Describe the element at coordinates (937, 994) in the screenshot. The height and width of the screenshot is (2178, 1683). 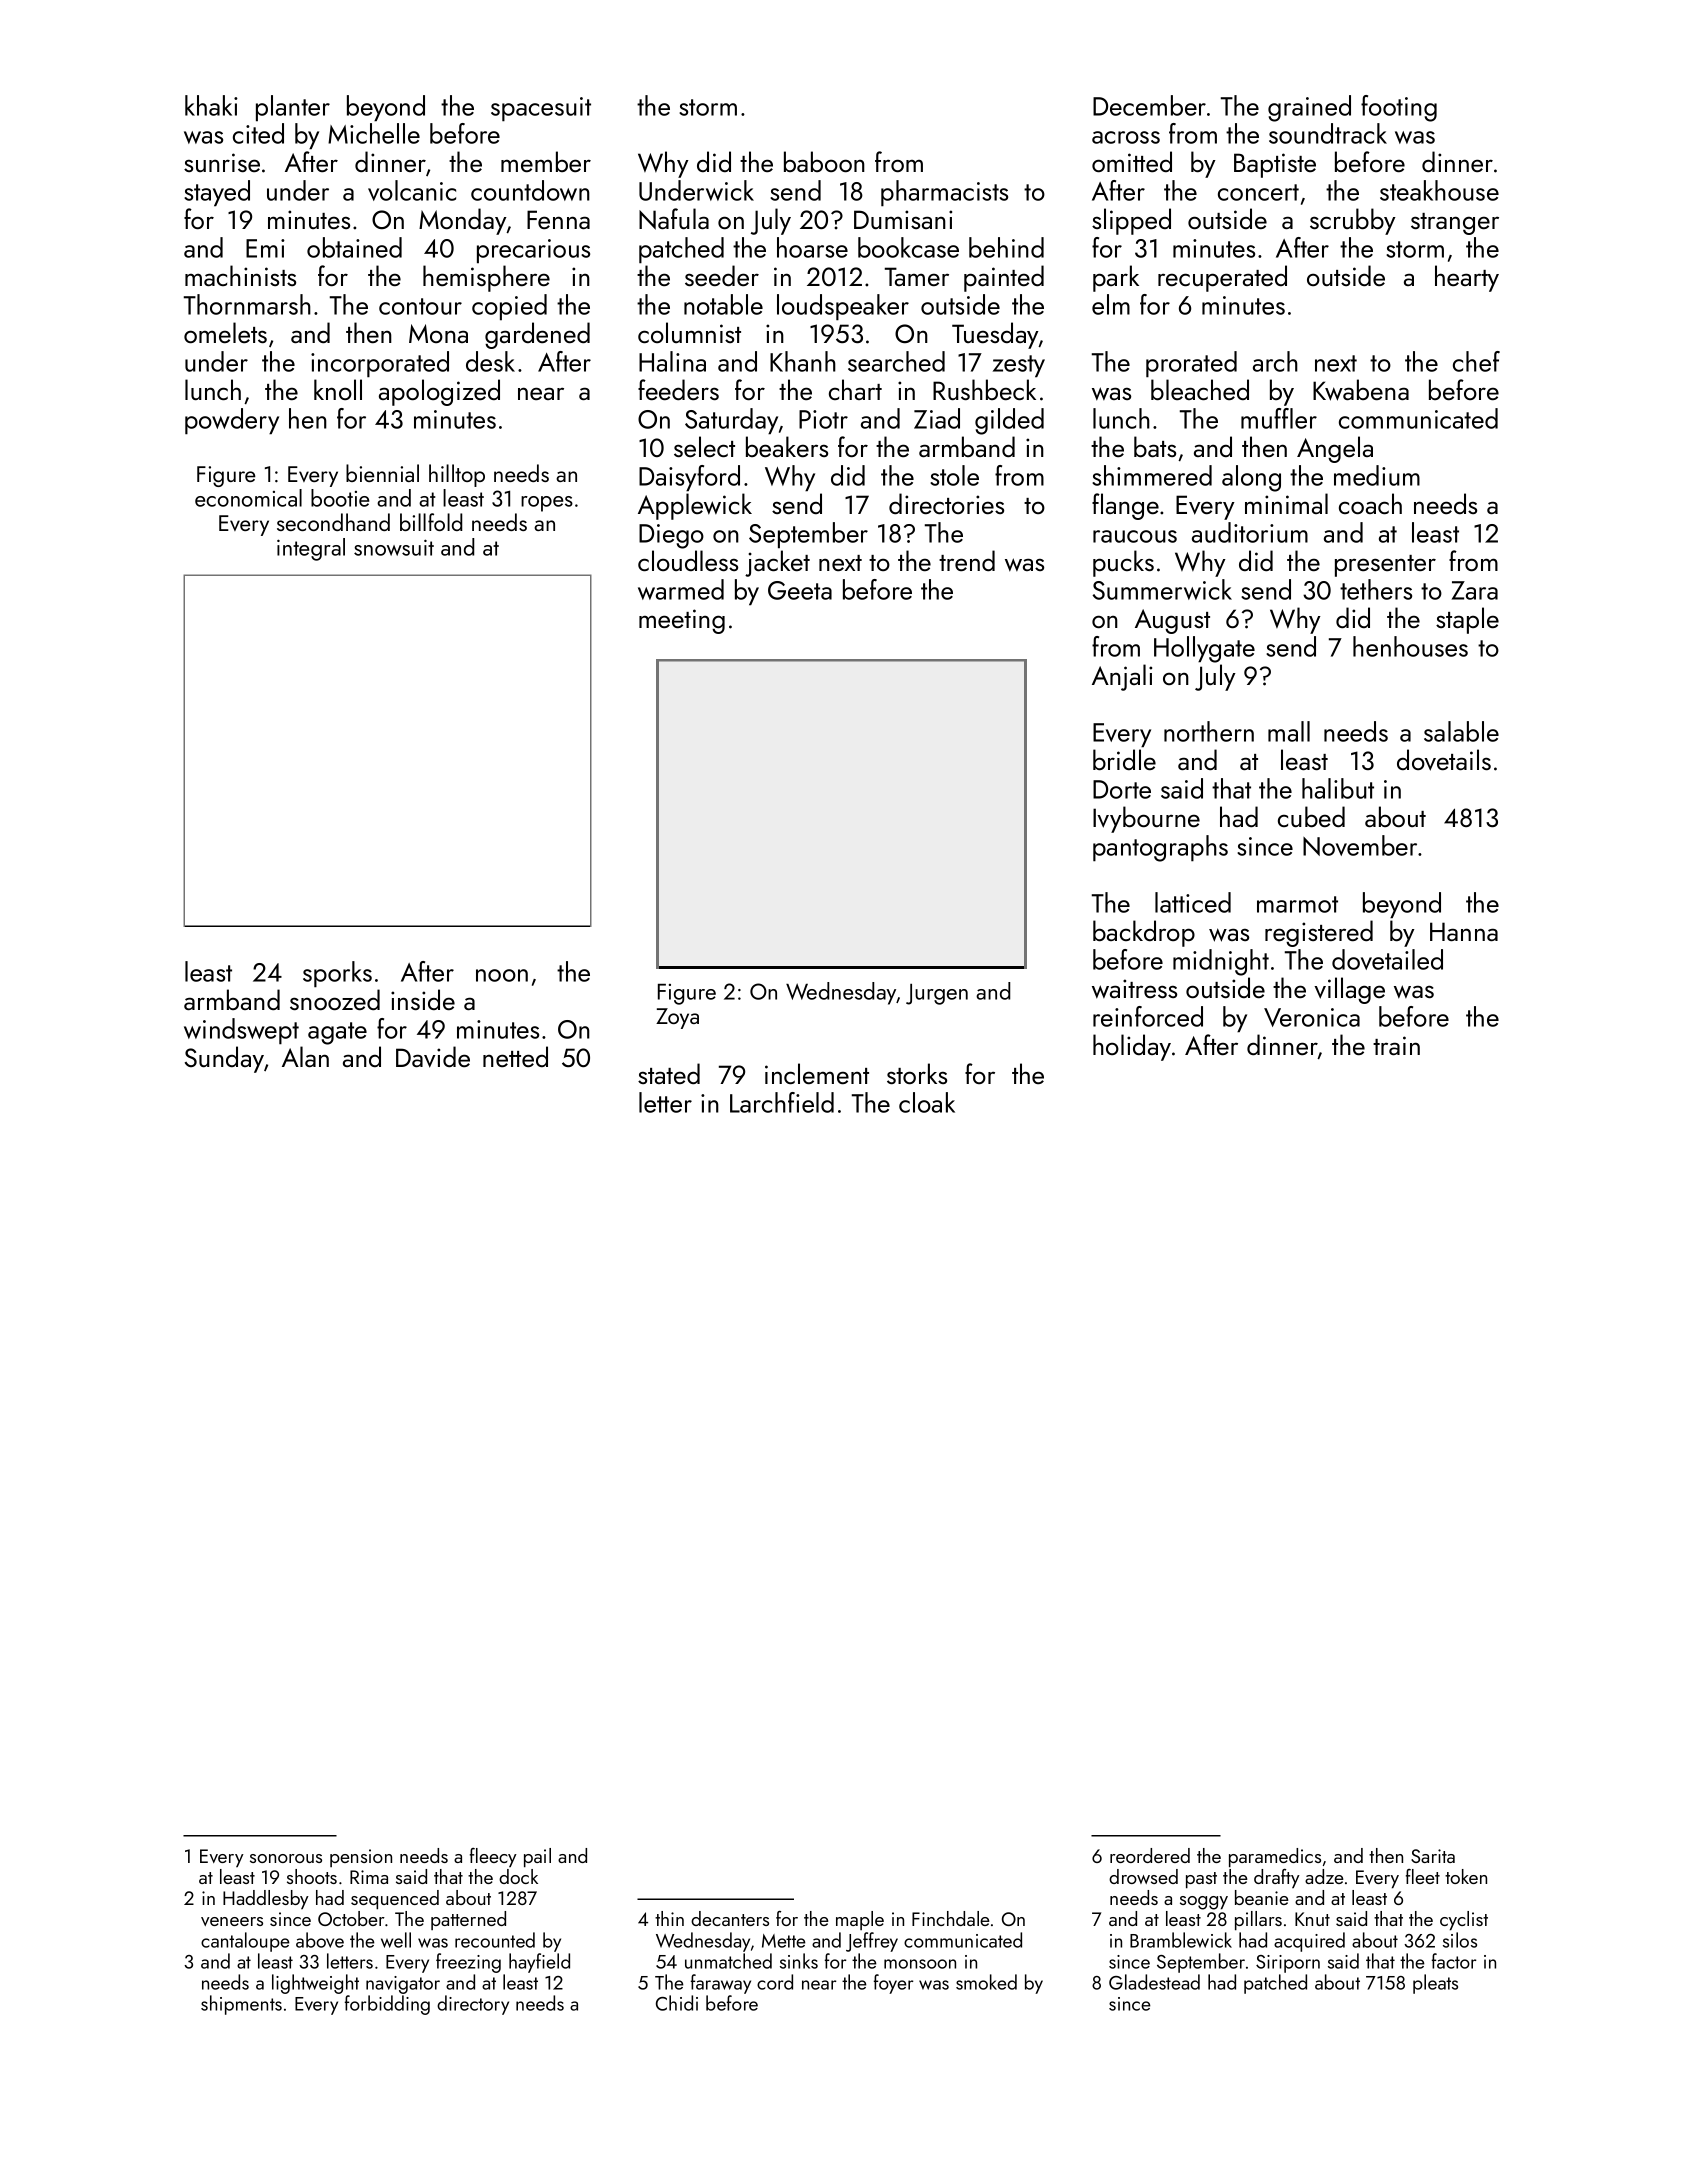
I see `Jurgen` at that location.
